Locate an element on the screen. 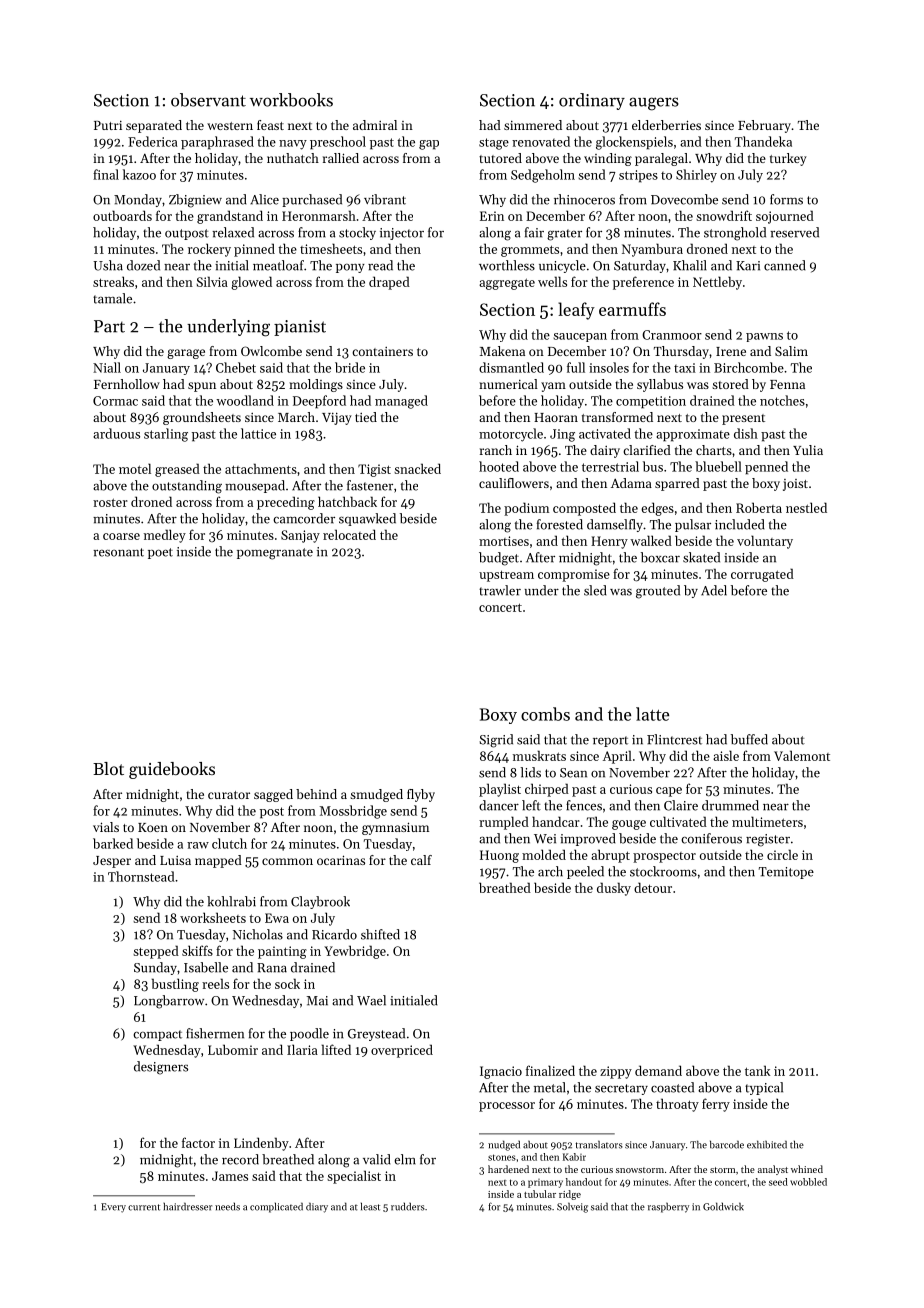 The width and height of the screenshot is (924, 1308). workbooks is located at coordinates (291, 100).
